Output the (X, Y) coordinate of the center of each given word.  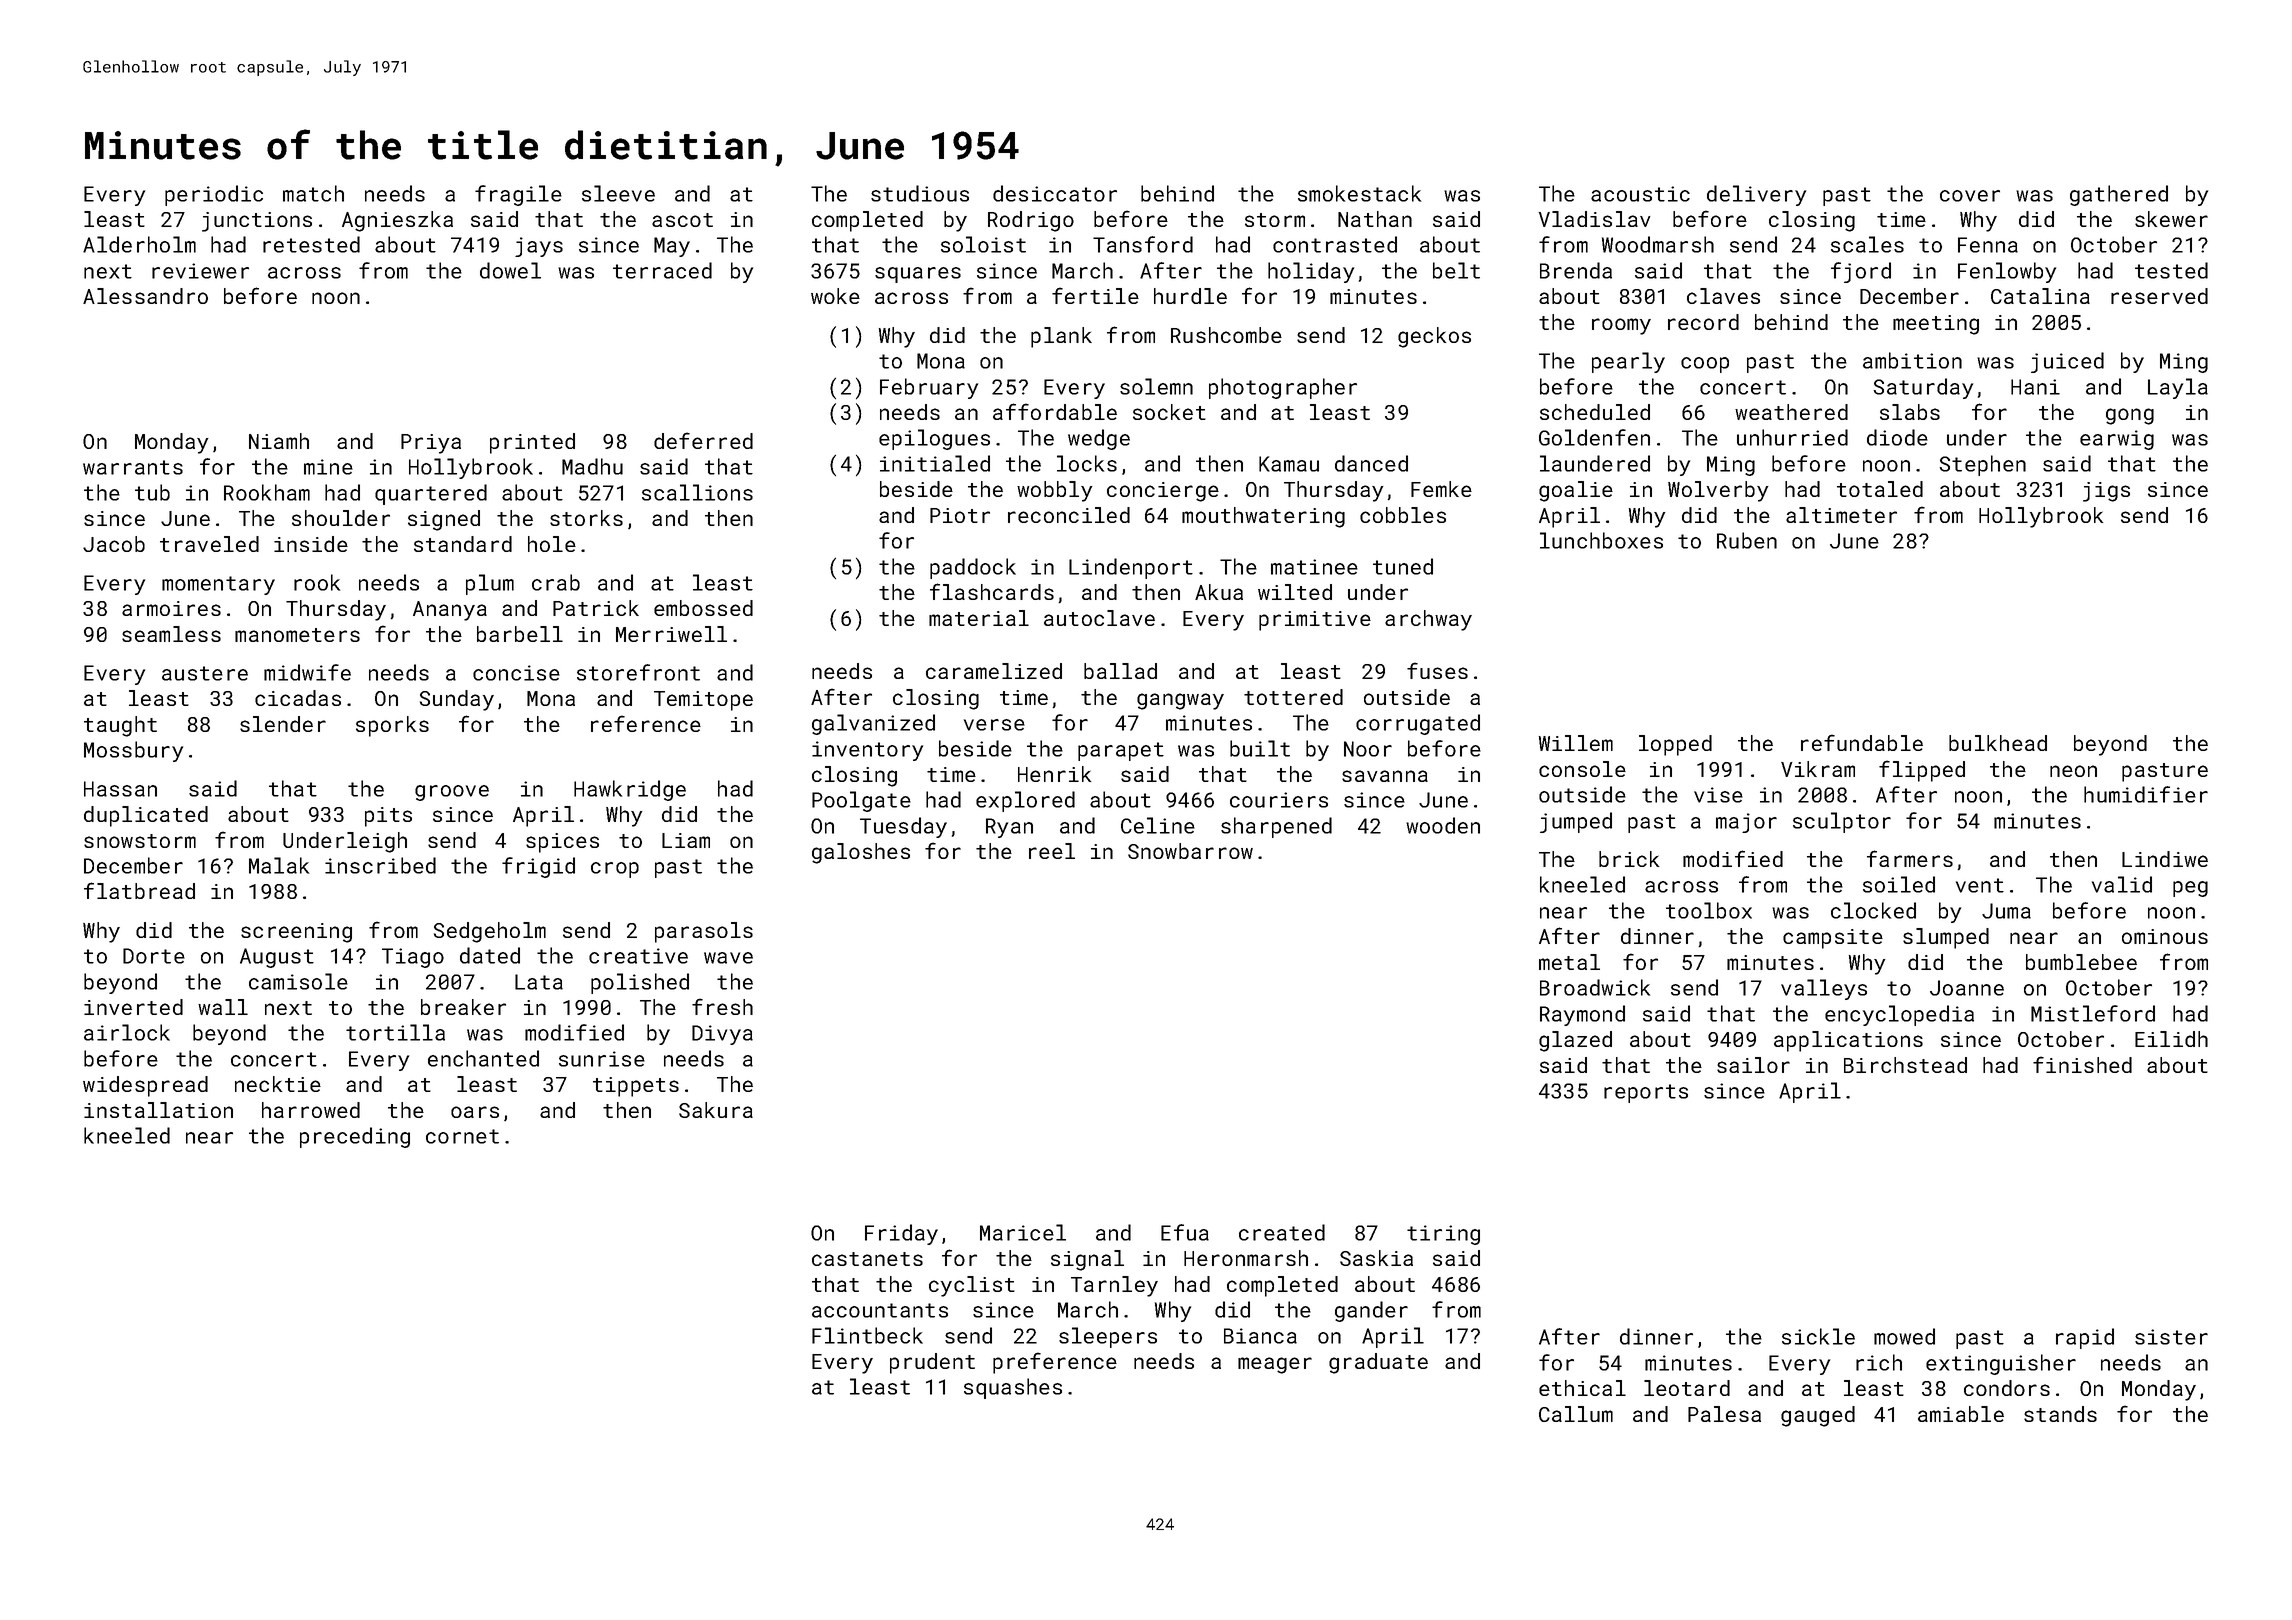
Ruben (1747, 540)
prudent (932, 1363)
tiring (1443, 1235)
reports (1646, 1093)
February (929, 388)
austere (205, 673)
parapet (1121, 751)
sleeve (618, 193)
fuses (1437, 670)
